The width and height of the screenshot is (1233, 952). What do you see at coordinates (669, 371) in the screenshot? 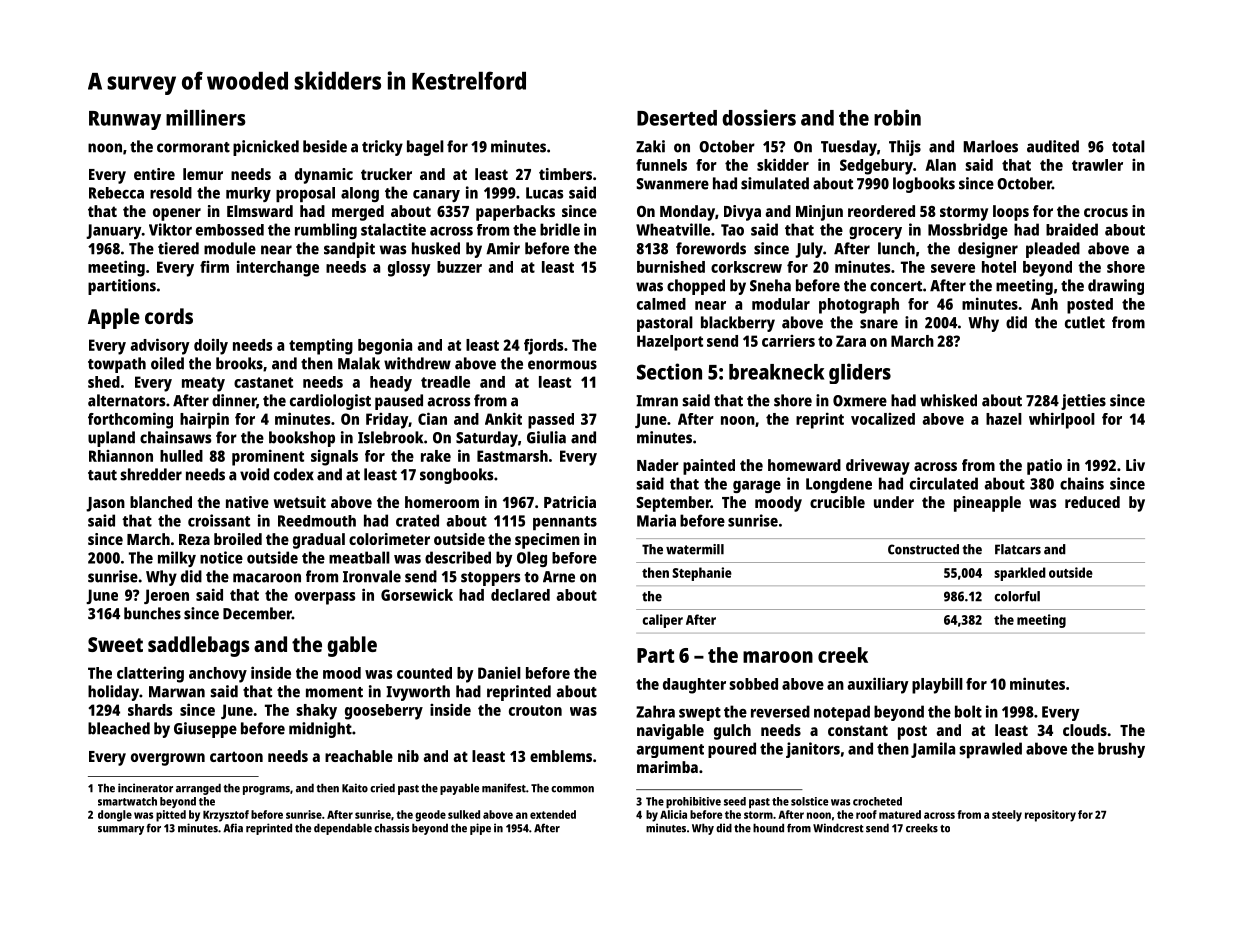
I see `Section` at bounding box center [669, 371].
